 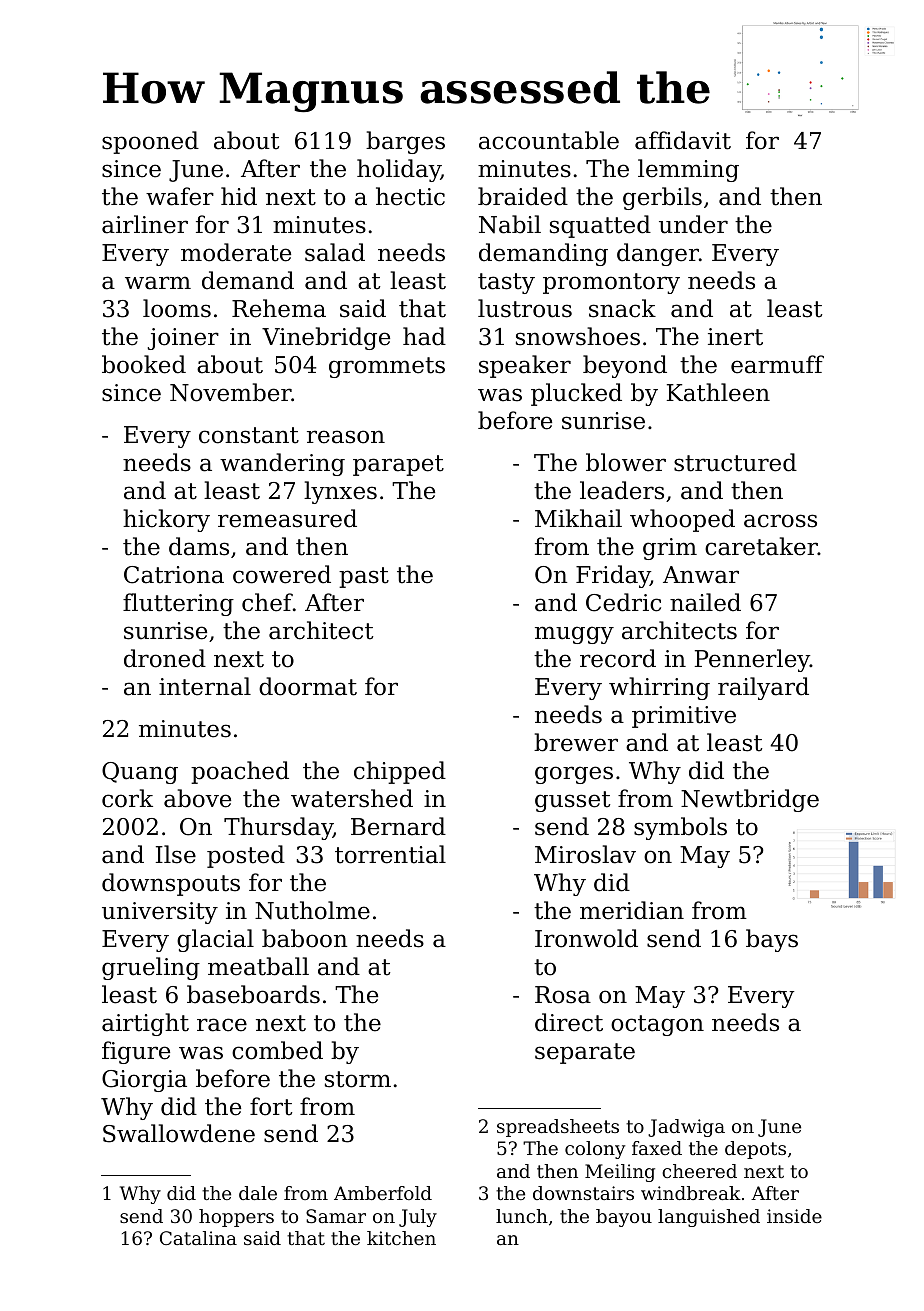 What do you see at coordinates (772, 940) in the screenshot?
I see `bays` at bounding box center [772, 940].
